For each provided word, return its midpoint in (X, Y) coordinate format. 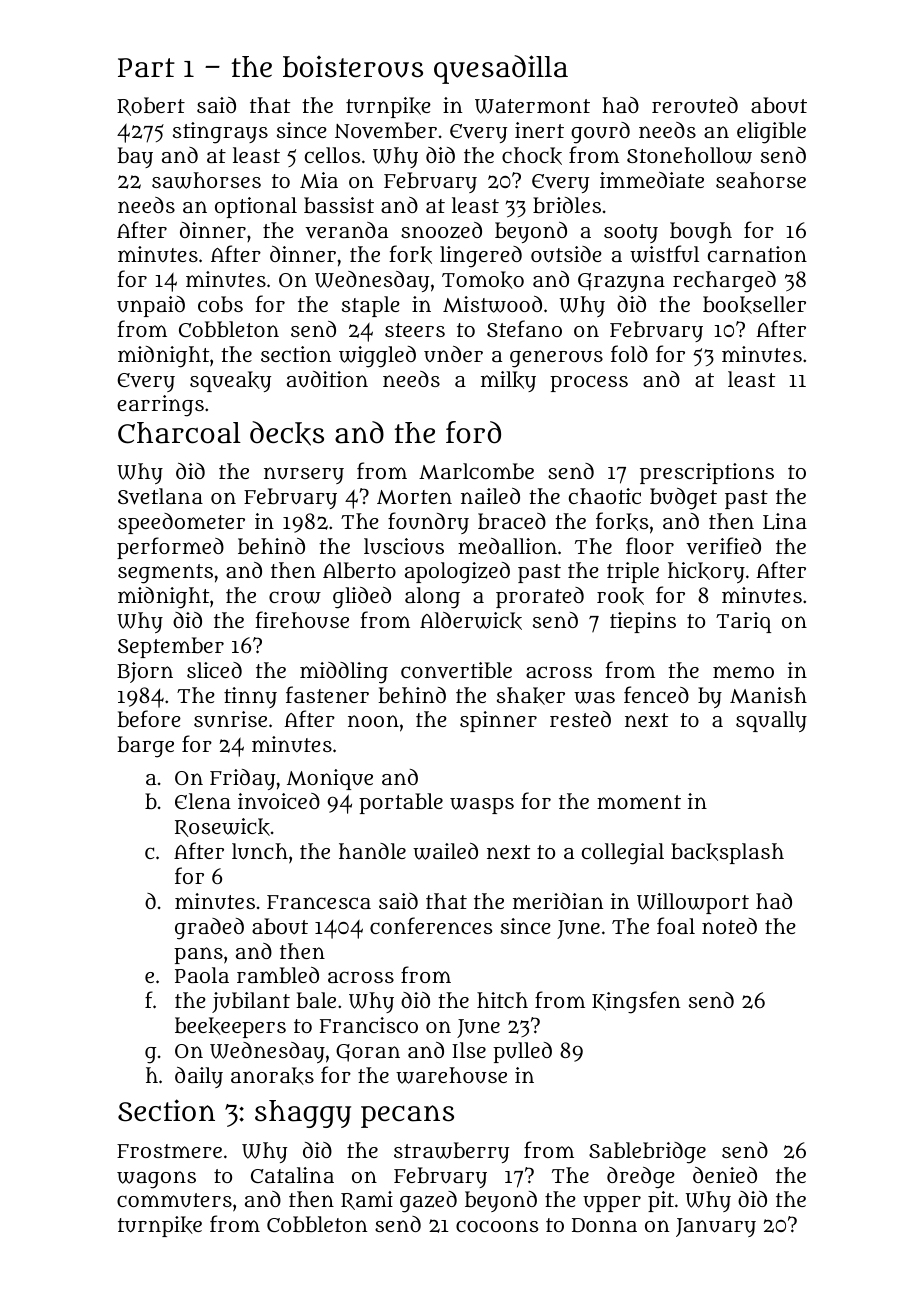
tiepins (643, 622)
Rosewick (222, 827)
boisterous (353, 67)
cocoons (497, 1226)
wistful (664, 254)
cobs (220, 304)
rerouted (695, 105)
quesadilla (501, 69)
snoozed (441, 230)
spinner (498, 721)
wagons (156, 1180)
